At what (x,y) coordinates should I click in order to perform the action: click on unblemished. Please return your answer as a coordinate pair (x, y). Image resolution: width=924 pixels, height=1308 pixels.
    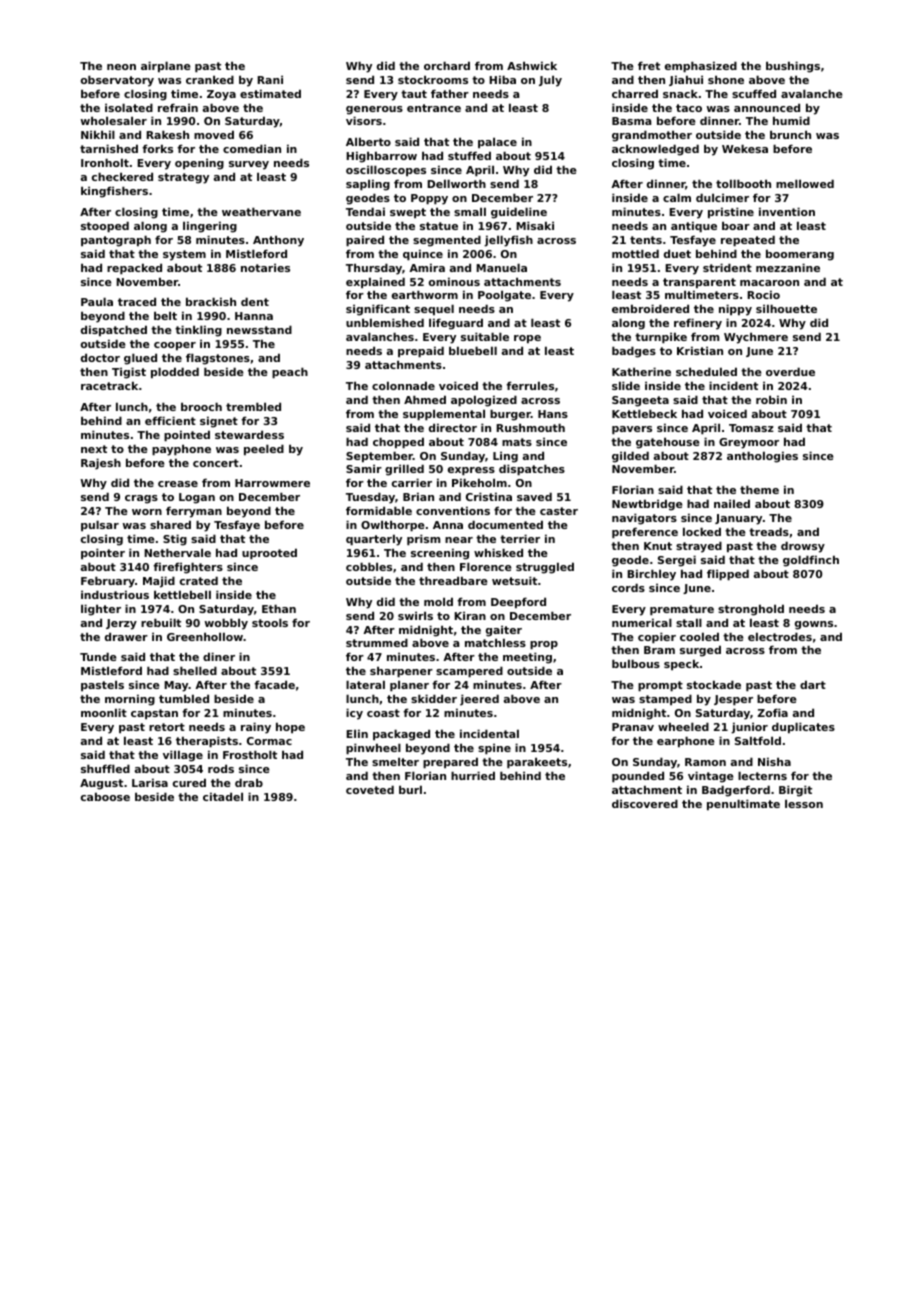
    Looking at the image, I should click on (385, 322).
